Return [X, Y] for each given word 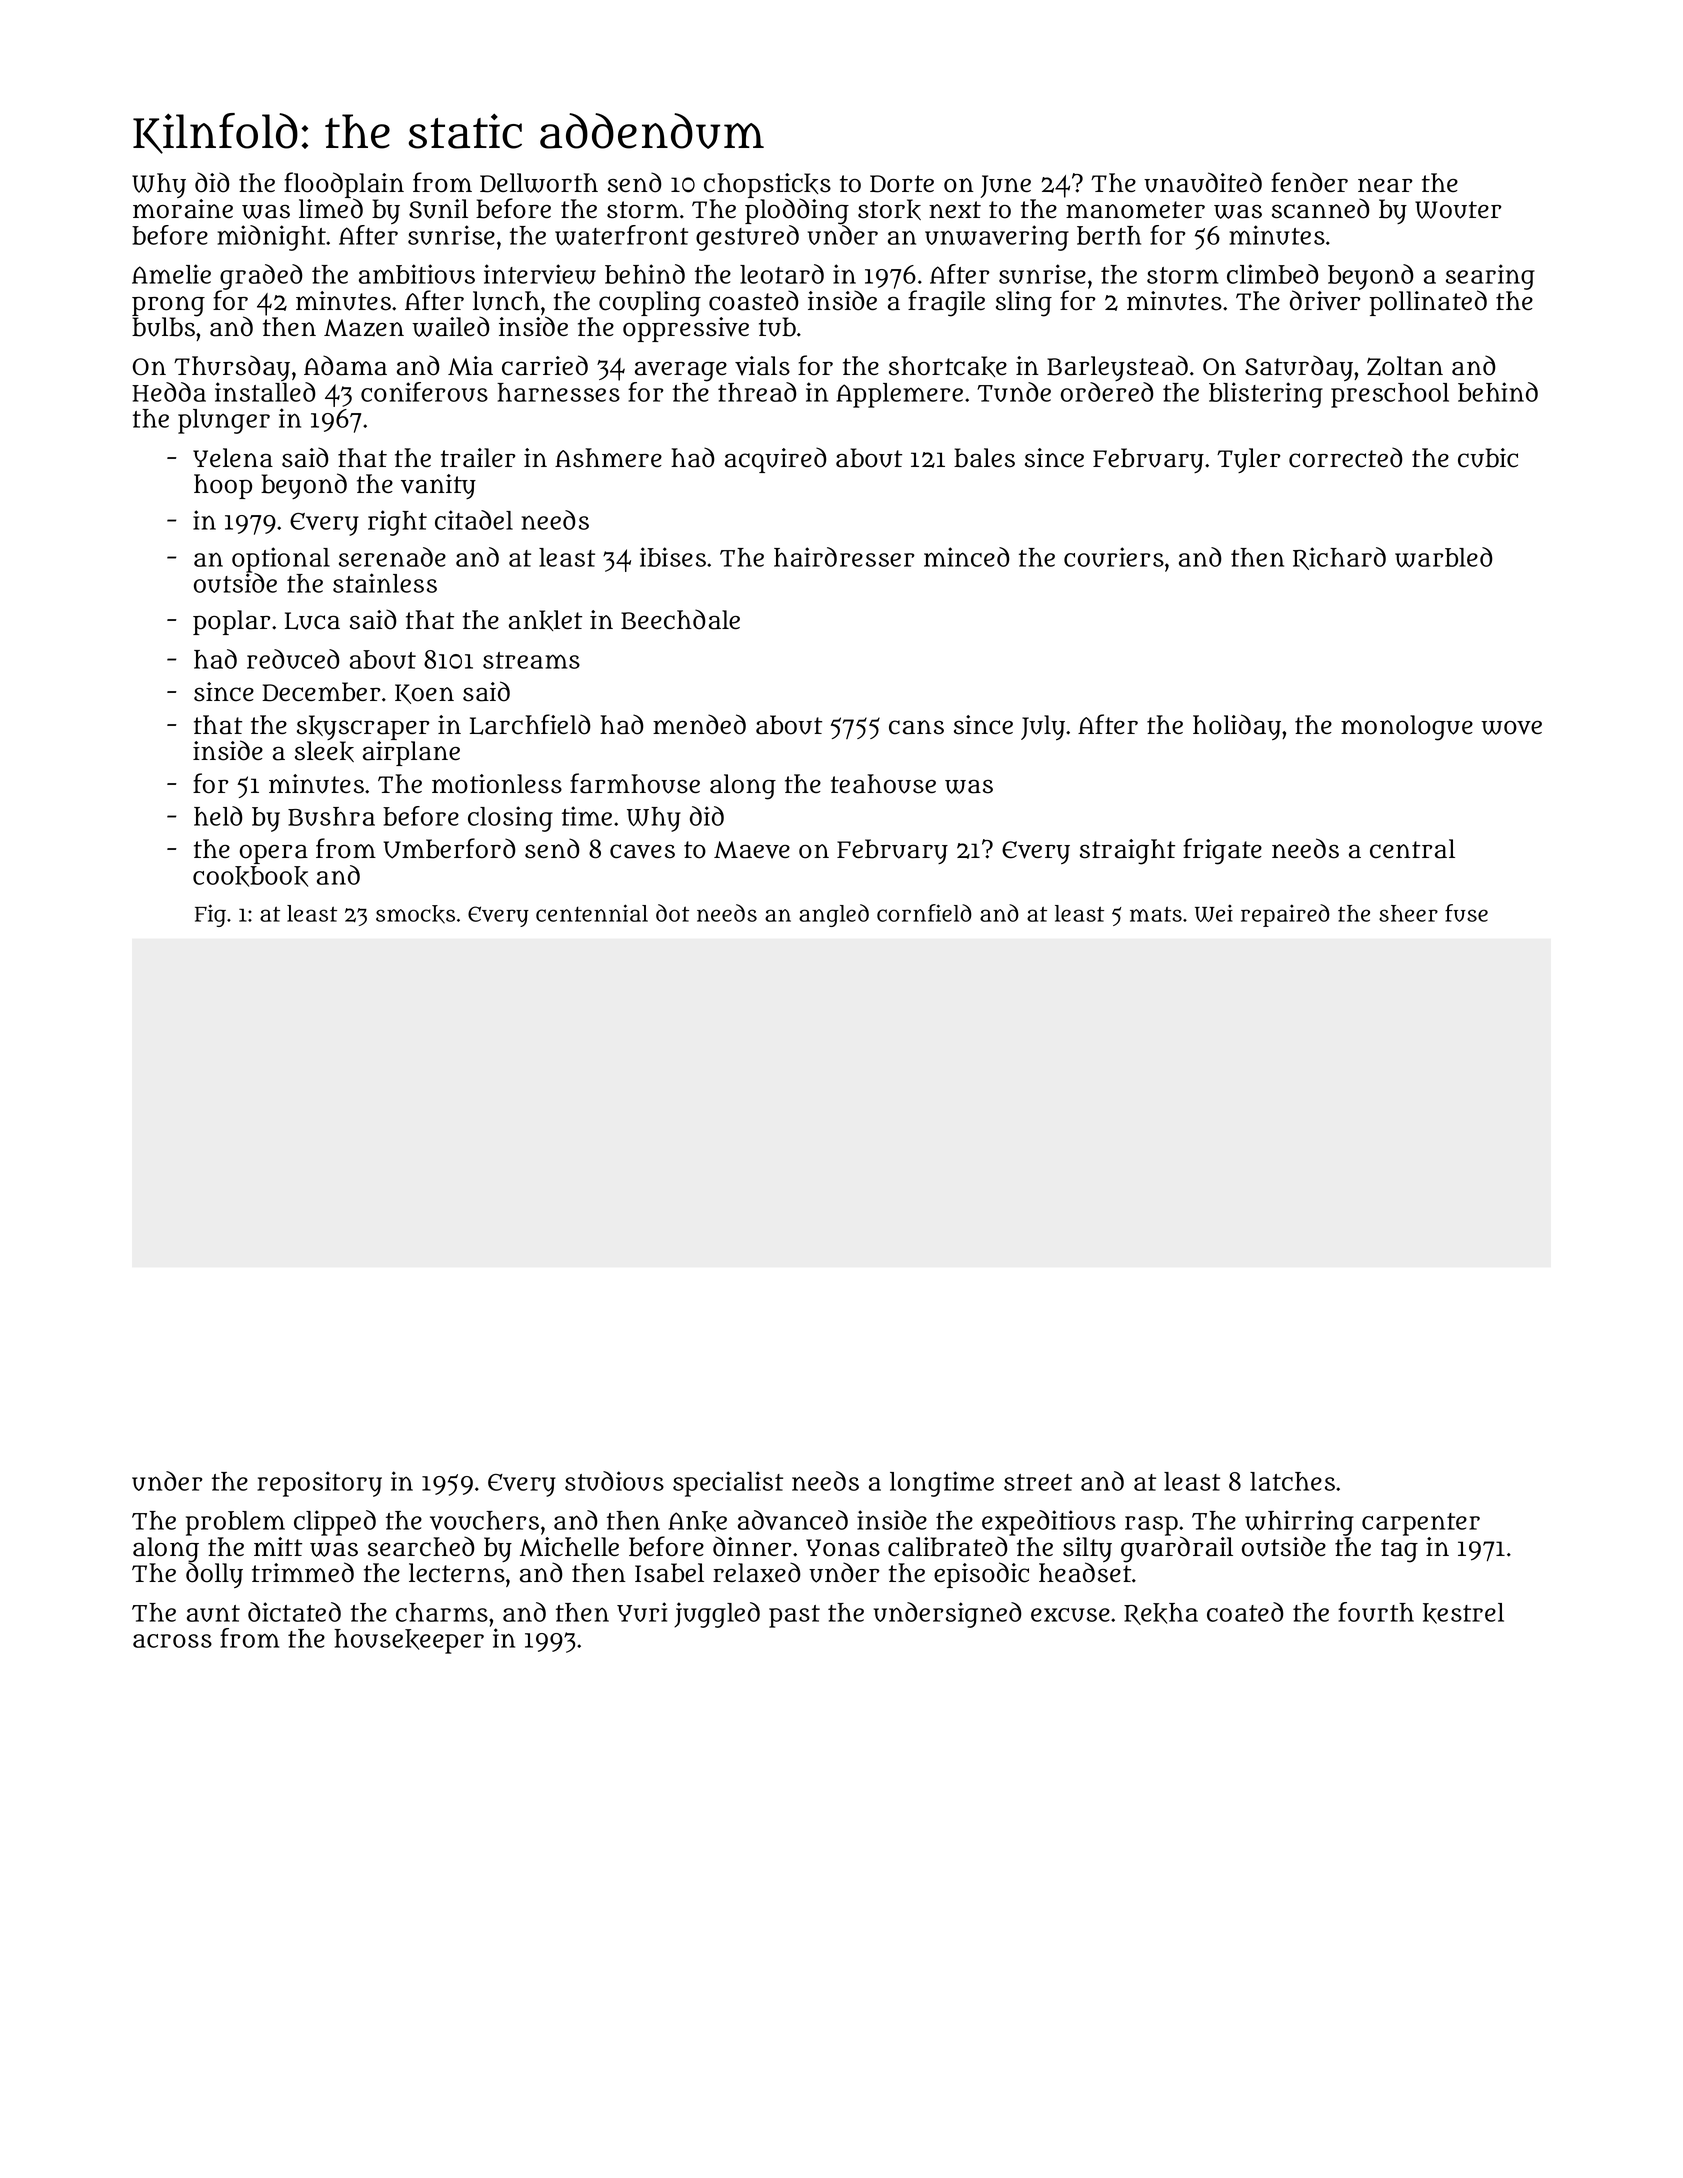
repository [319, 1484]
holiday [1237, 727]
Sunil [438, 209]
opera [274, 854]
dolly [214, 1575]
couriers [1114, 557]
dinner [752, 1546]
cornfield [924, 913]
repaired [1285, 915]
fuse [1466, 913]
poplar [231, 622]
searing [1490, 277]
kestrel [1463, 1613]
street [1038, 1482]
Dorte [902, 184]
